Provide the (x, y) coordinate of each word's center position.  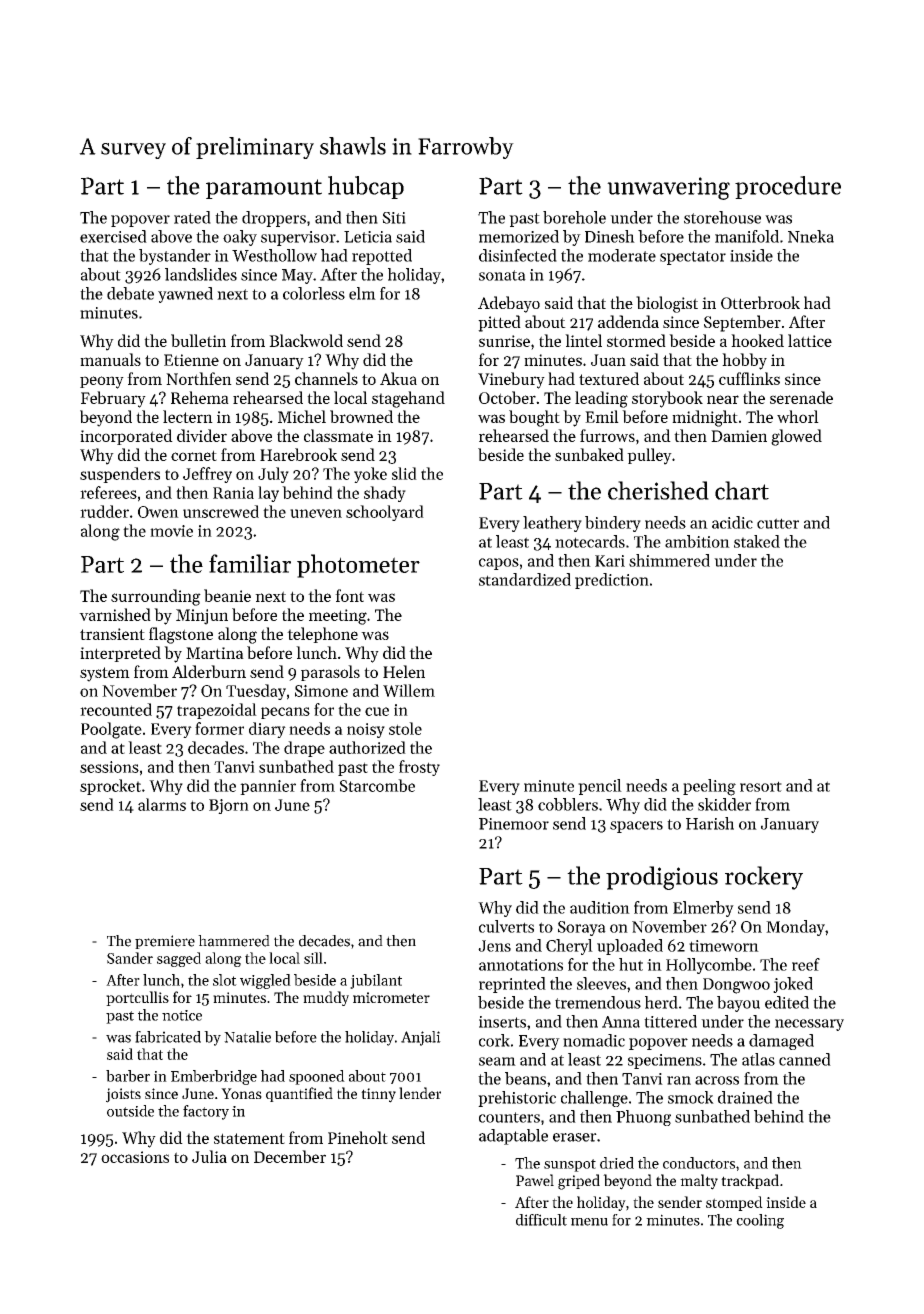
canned (805, 1059)
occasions (135, 1157)
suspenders (120, 475)
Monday (795, 928)
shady (385, 494)
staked (757, 541)
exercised (113, 236)
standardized (525, 579)
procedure (788, 187)
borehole (574, 217)
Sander (130, 958)
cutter (778, 523)
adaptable (513, 1137)
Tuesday (256, 692)
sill (313, 958)
